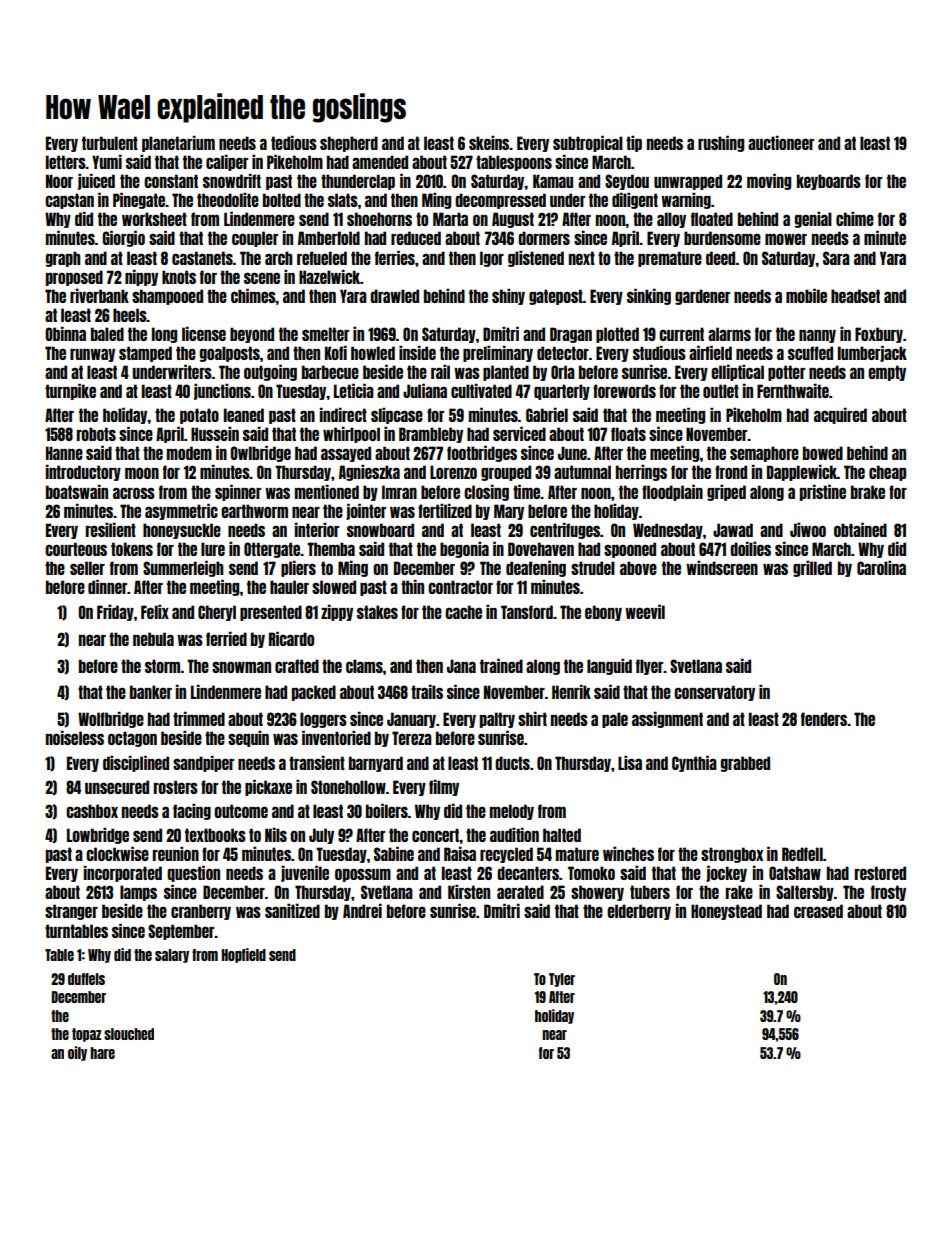 This screenshot has width=952, height=1233. What do you see at coordinates (461, 666) in the screenshot?
I see `Jana` at bounding box center [461, 666].
